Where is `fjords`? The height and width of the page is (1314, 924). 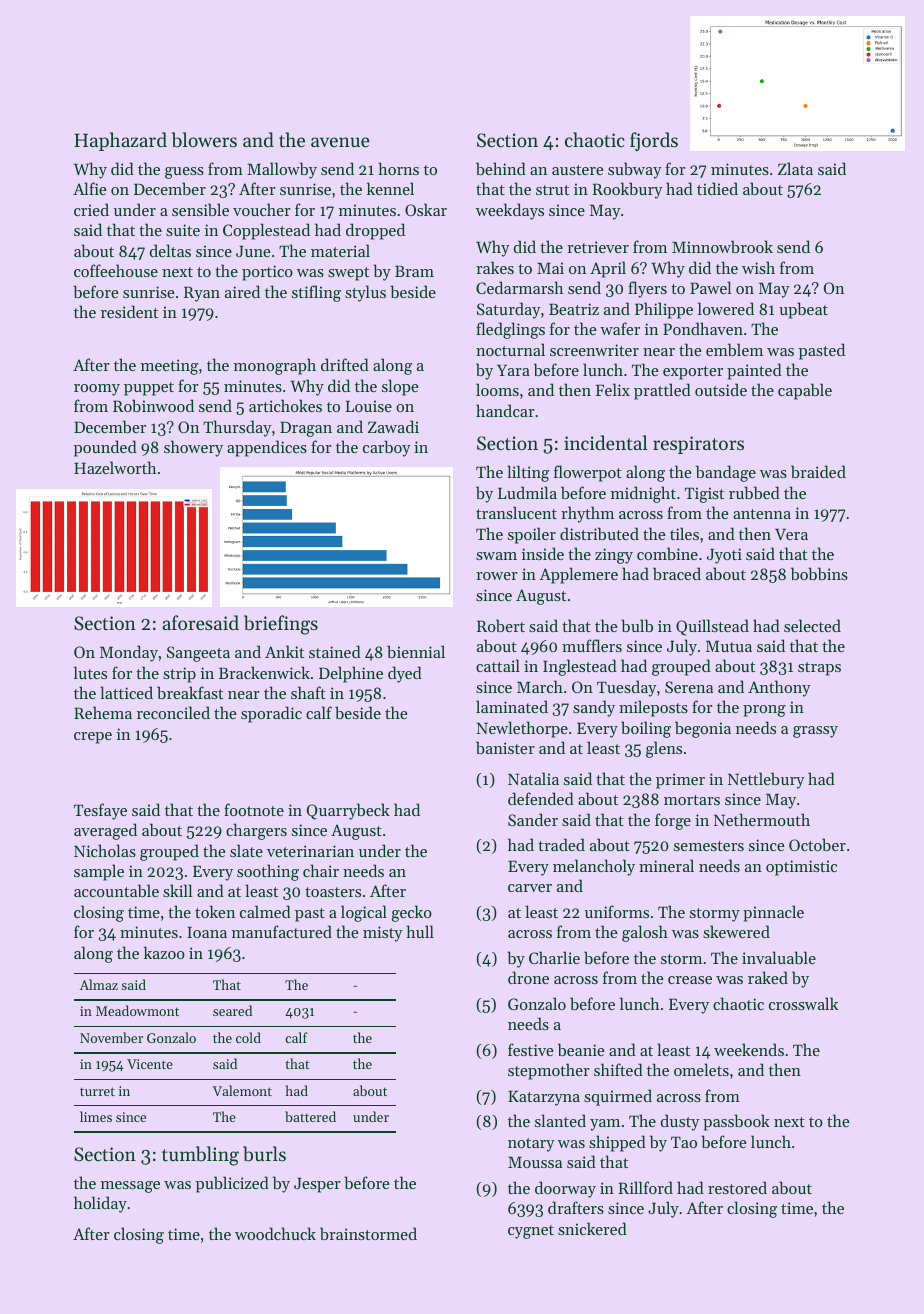 fjords is located at coordinates (654, 141).
